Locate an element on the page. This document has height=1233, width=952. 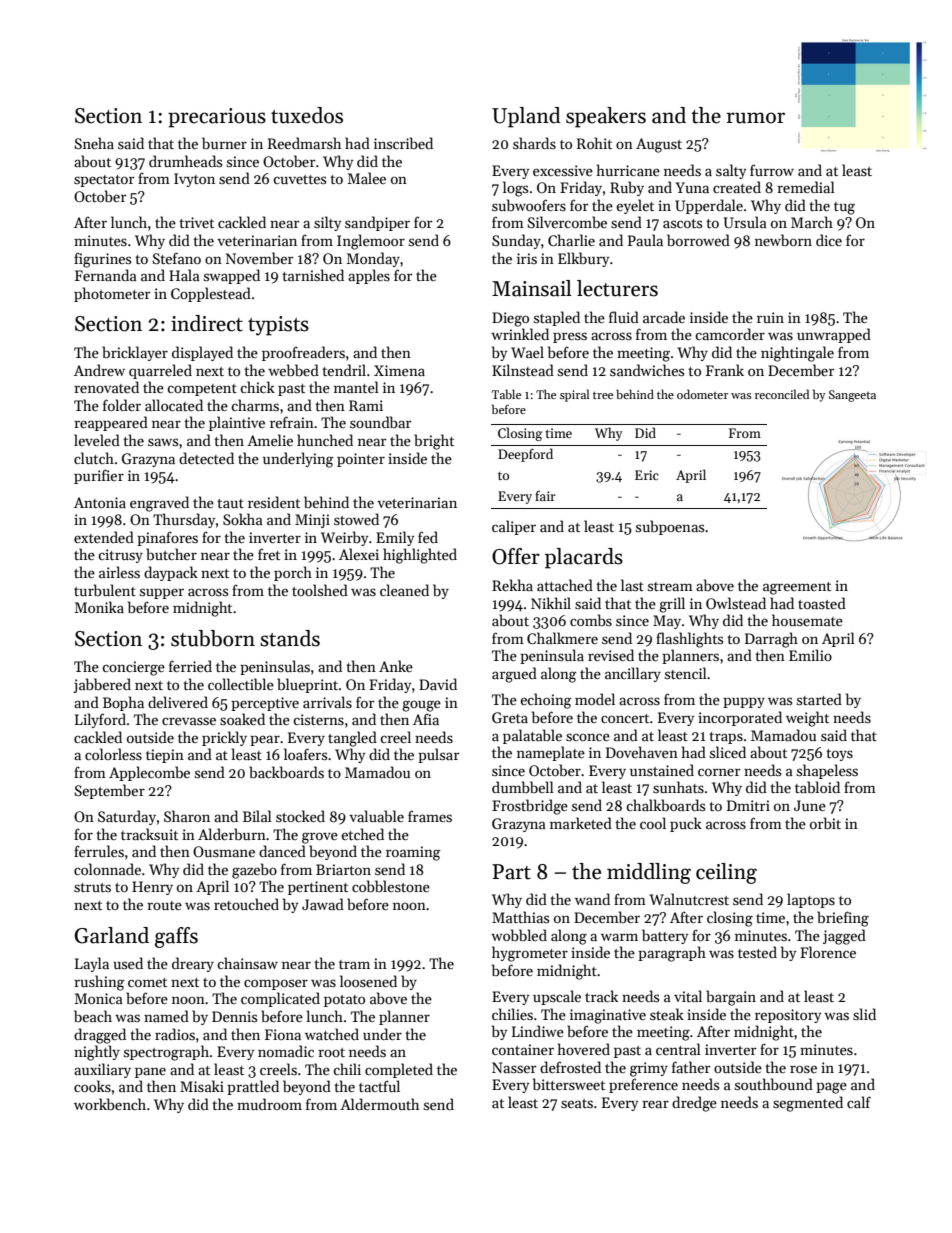
cooks is located at coordinates (92, 1086).
